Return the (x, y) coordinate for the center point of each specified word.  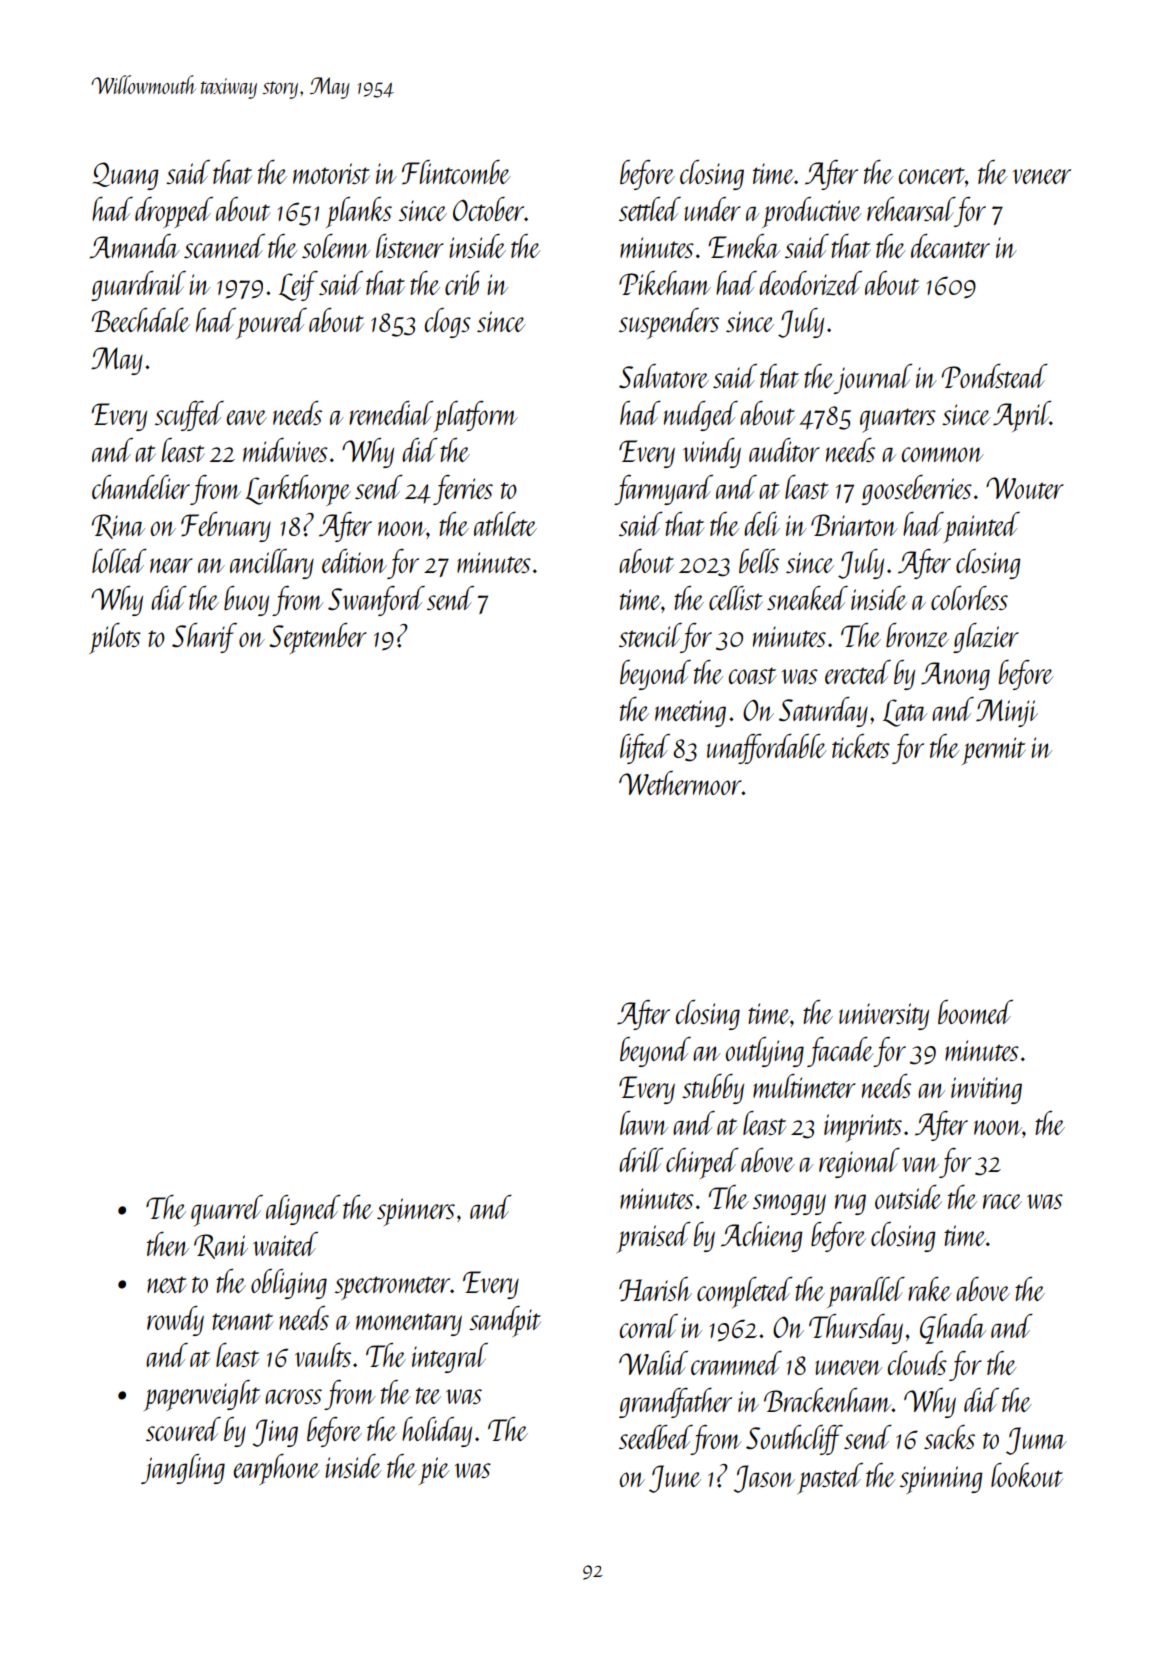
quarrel (227, 1211)
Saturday (823, 712)
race (1002, 1201)
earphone (276, 1469)
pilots (115, 638)
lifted (645, 749)
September (318, 638)
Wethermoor (680, 783)
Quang (125, 176)
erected (858, 672)
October (488, 209)
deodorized (810, 283)
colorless (969, 598)
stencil (650, 635)
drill (641, 1160)
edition (354, 561)
